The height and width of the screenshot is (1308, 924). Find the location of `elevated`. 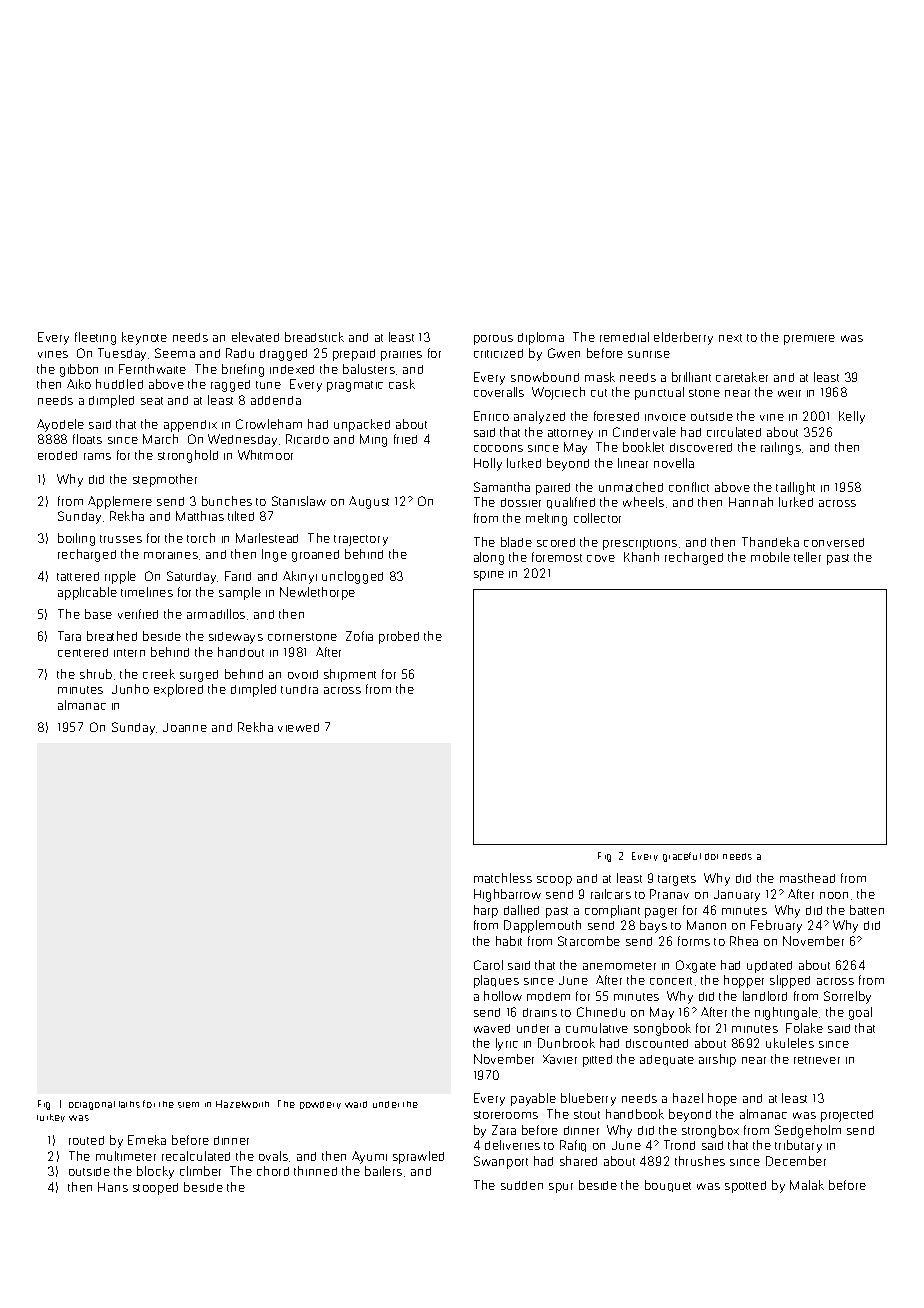

elevated is located at coordinates (255, 337).
